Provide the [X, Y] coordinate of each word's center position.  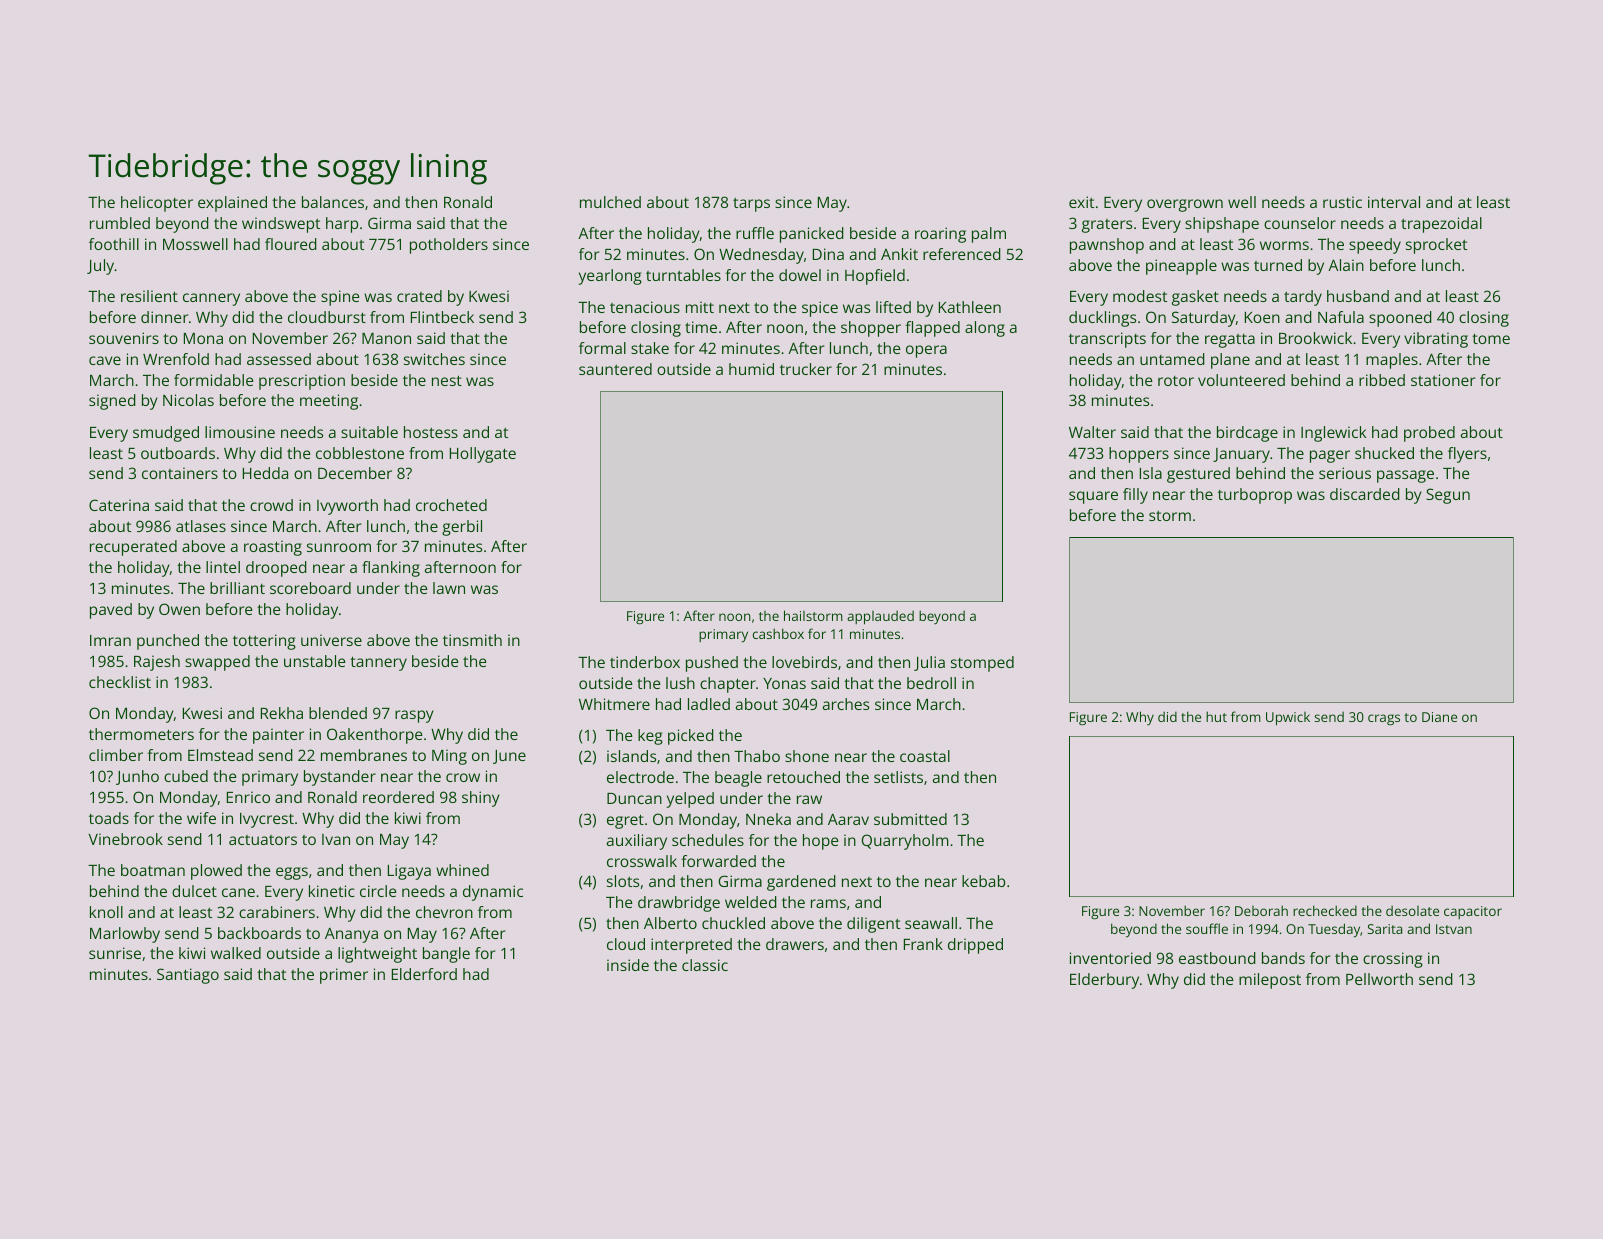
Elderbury [1104, 981]
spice [820, 309]
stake [650, 348]
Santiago [188, 976]
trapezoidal [1441, 225]
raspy [414, 716]
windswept [281, 225]
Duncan [634, 798]
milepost [1270, 981]
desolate [1412, 910]
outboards [178, 453]
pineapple [1181, 267]
